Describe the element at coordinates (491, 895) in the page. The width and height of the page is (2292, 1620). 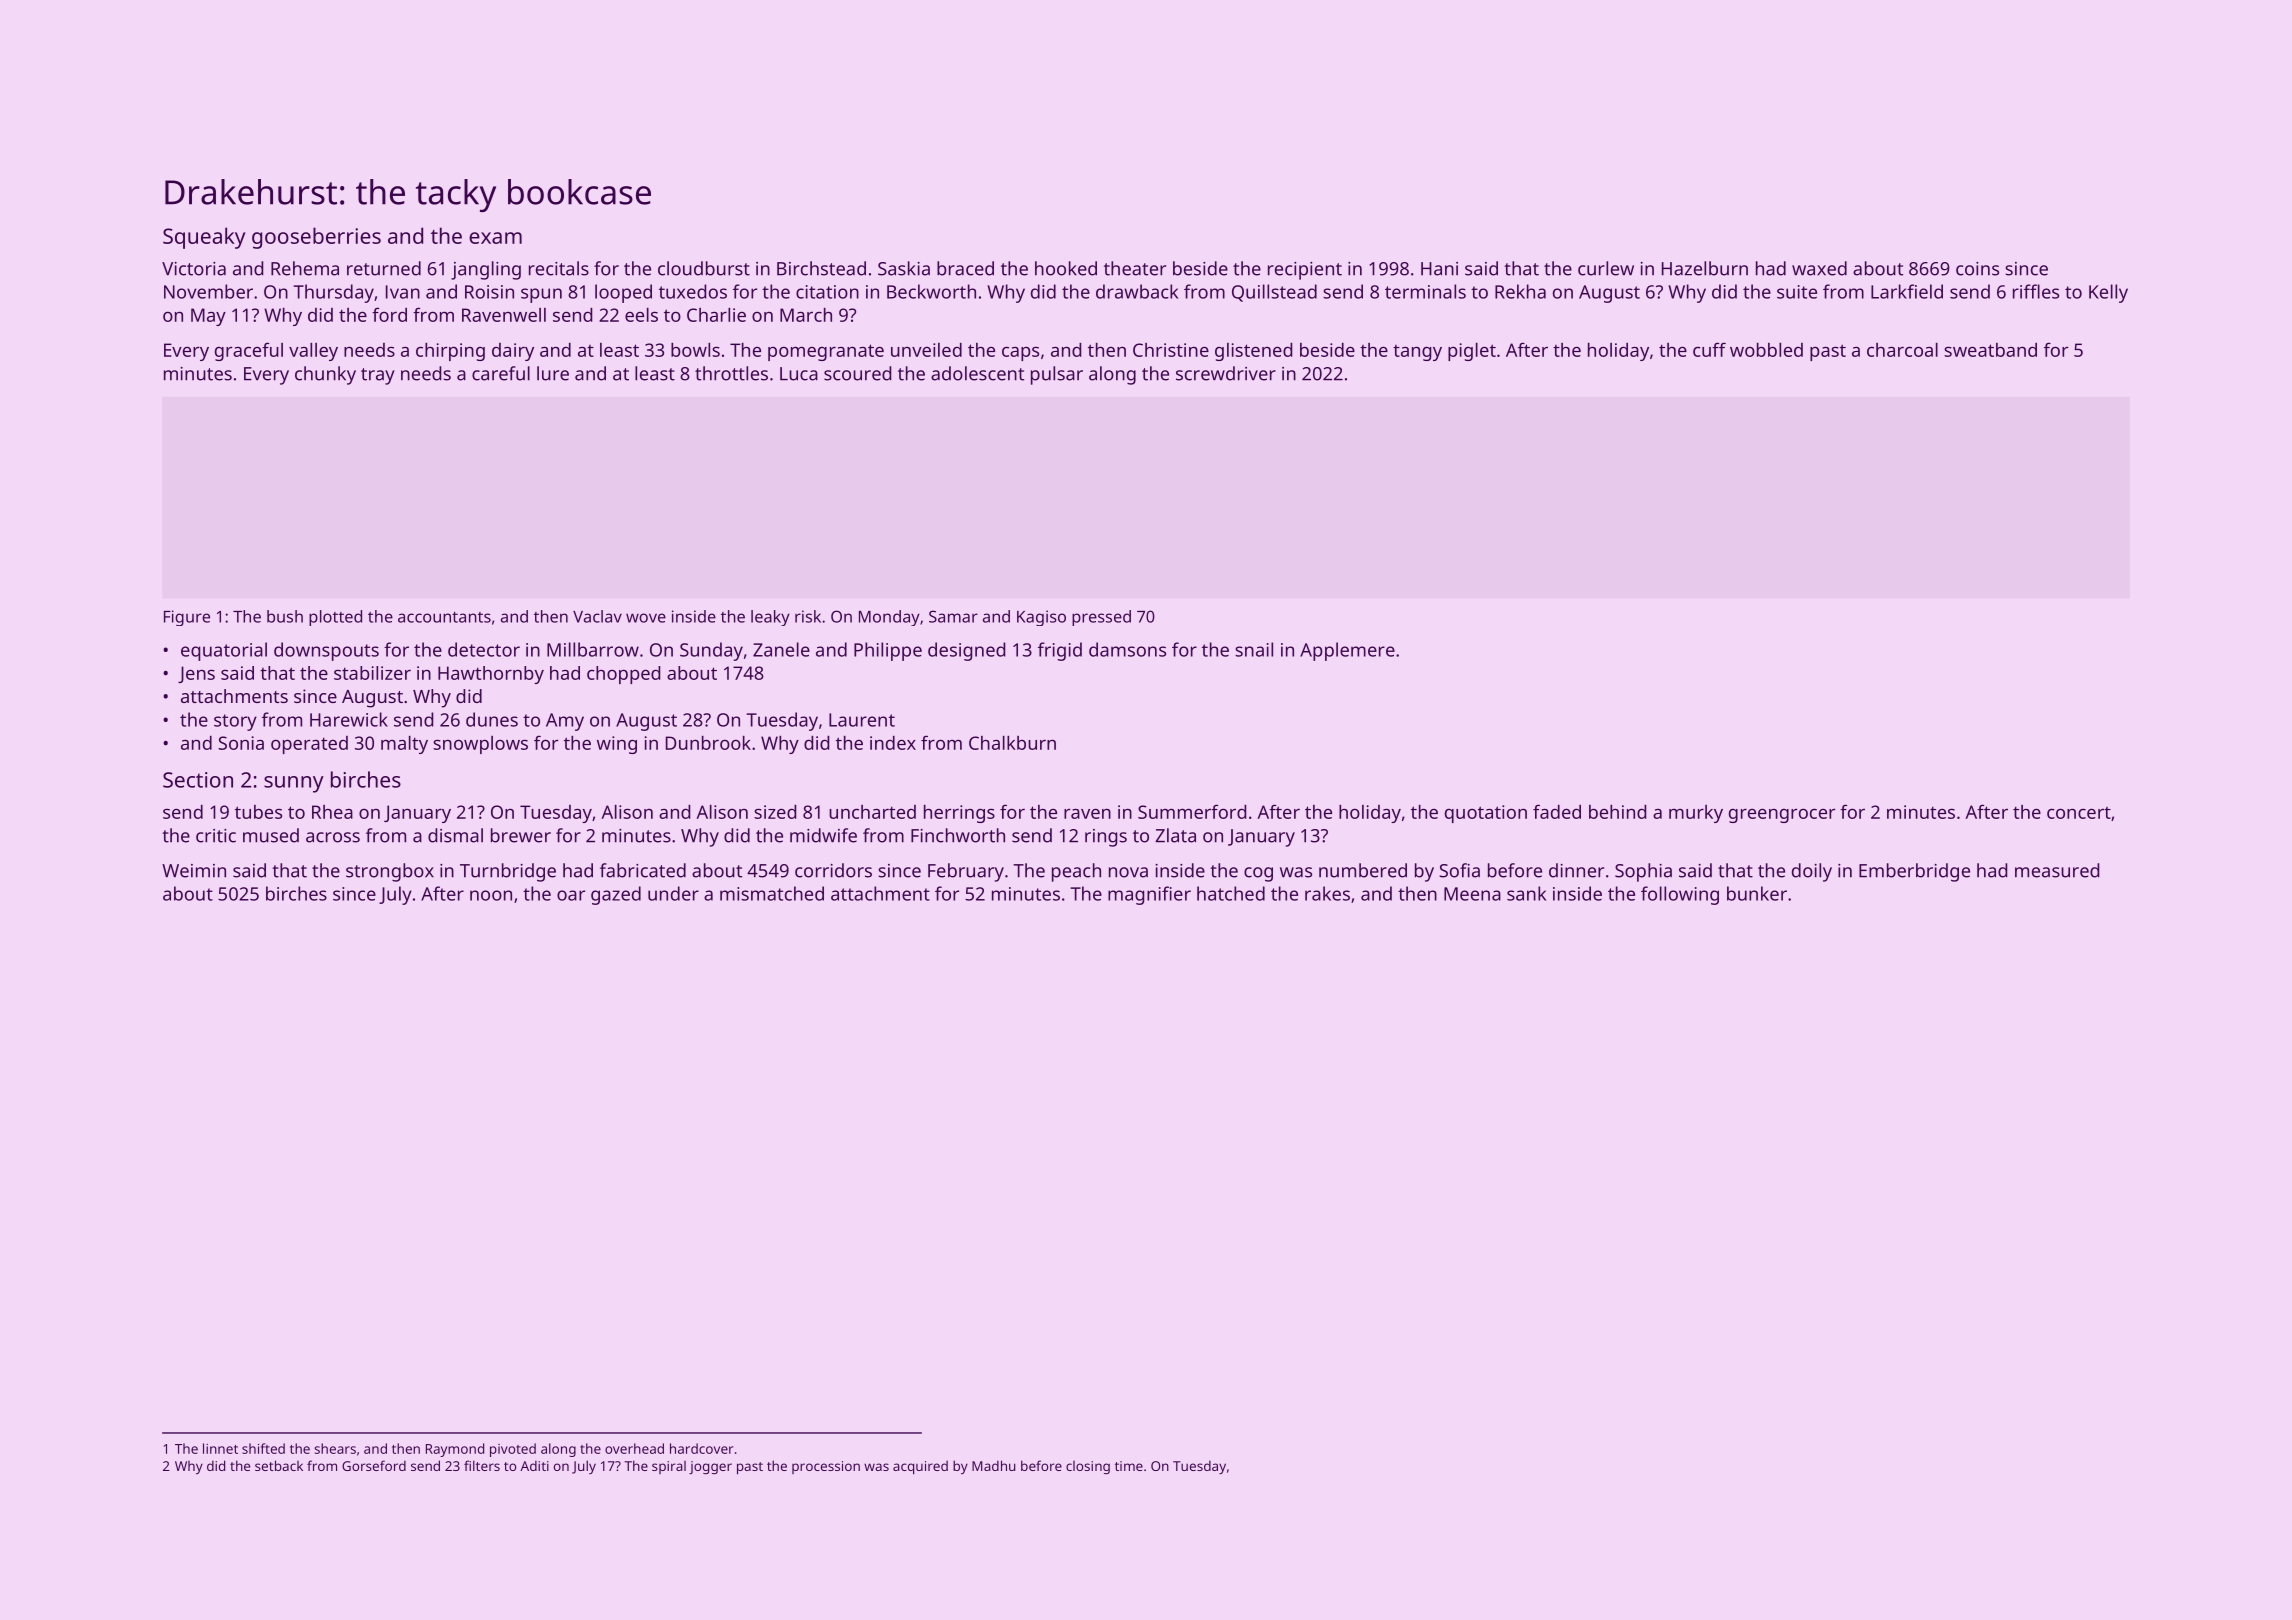
I see `noon` at that location.
